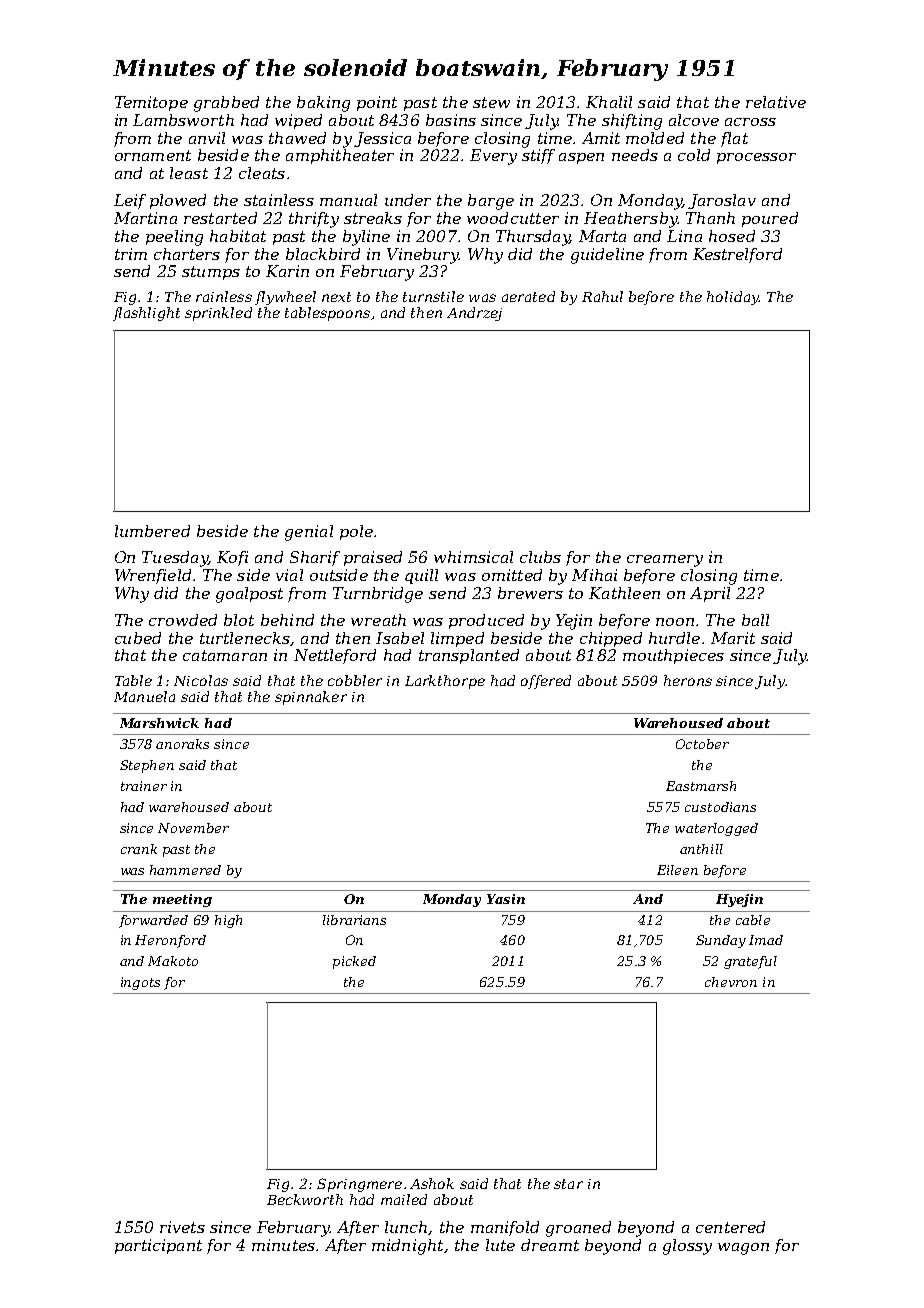  Describe the element at coordinates (687, 1247) in the page. I see `glossy` at that location.
